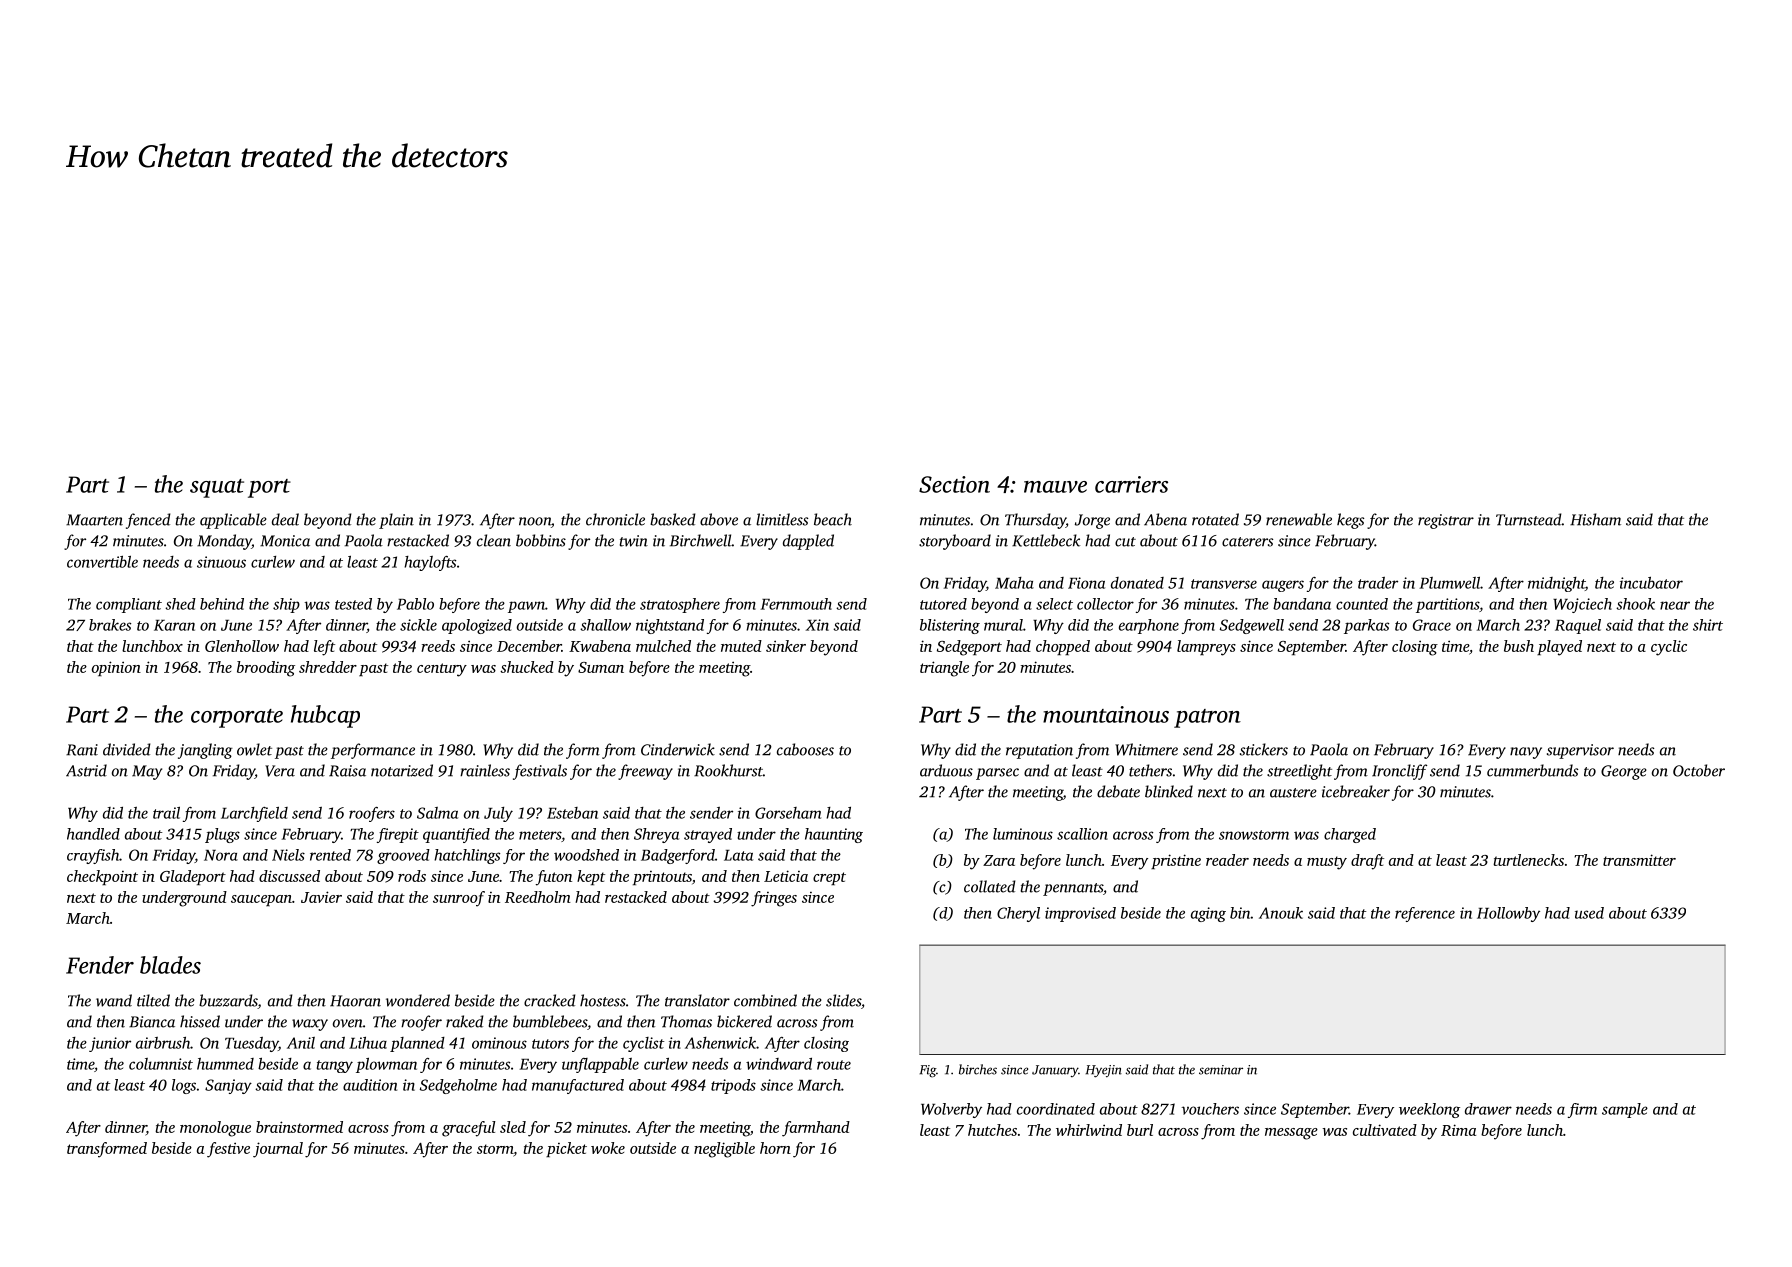  Describe the element at coordinates (1625, 1110) in the screenshot. I see `sample` at that location.
